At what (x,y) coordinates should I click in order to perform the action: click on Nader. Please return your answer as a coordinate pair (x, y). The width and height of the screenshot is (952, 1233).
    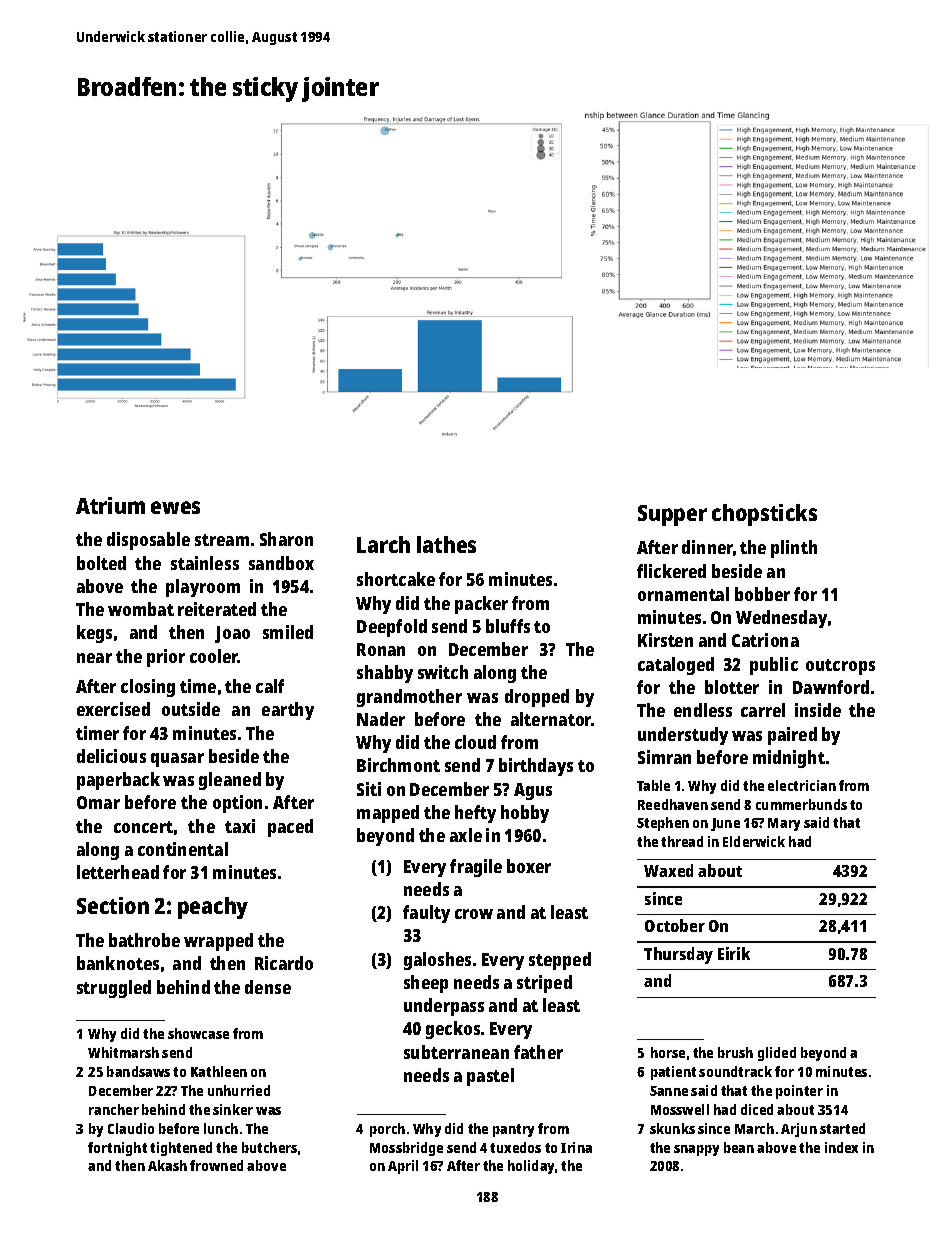
    Looking at the image, I should click on (381, 719).
